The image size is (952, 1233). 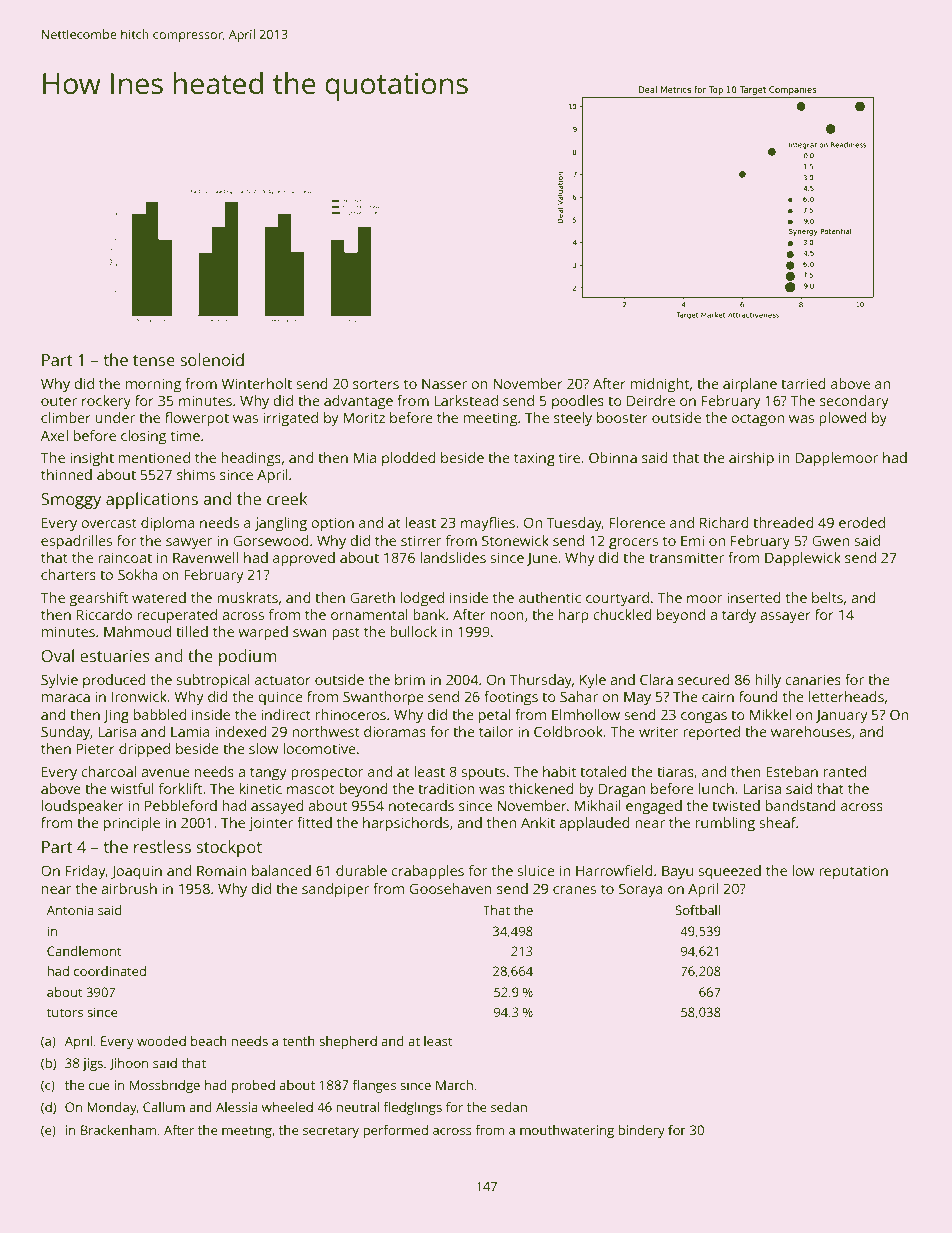 What do you see at coordinates (641, 1131) in the image?
I see `bindery` at bounding box center [641, 1131].
